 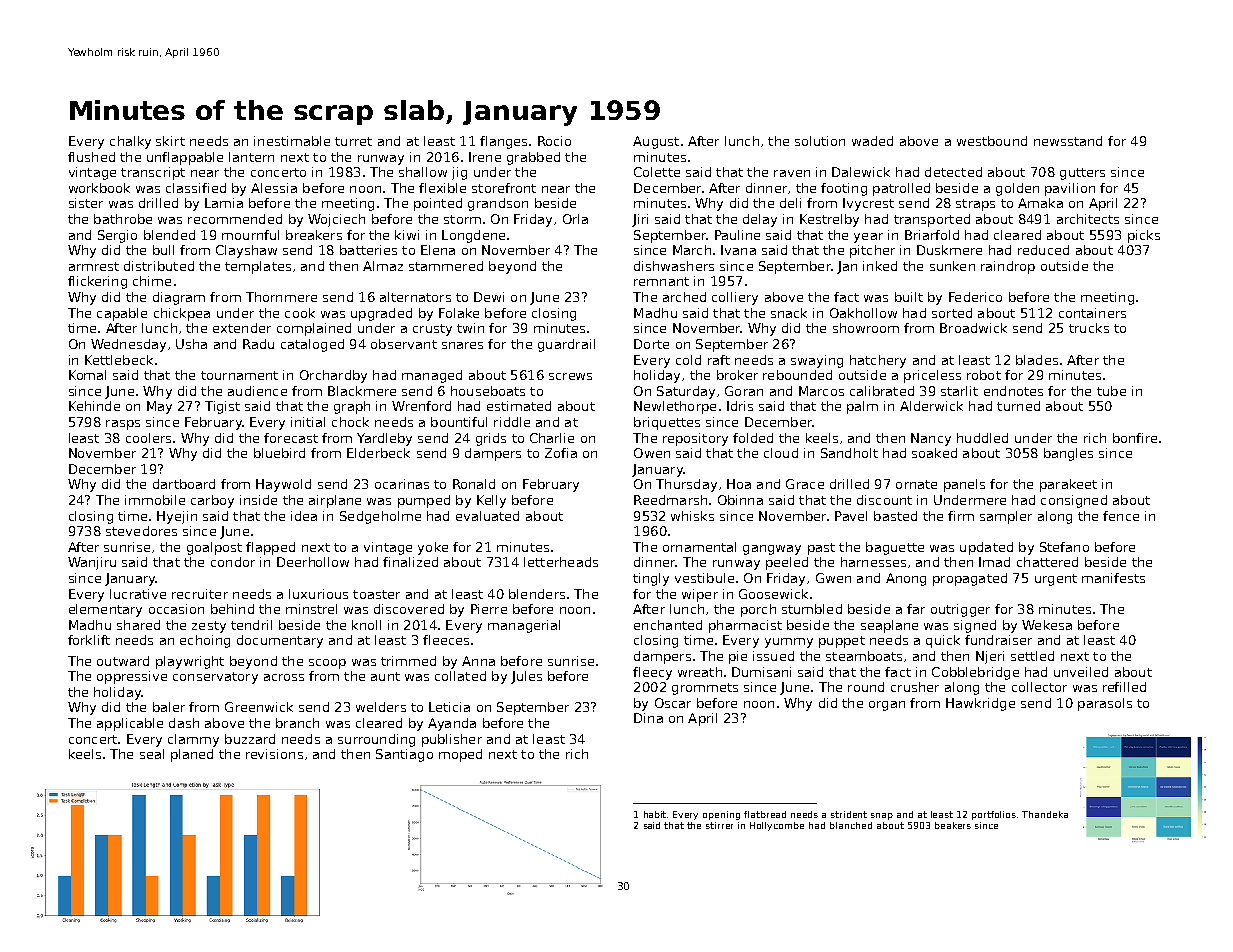 What do you see at coordinates (872, 141) in the document?
I see `waded` at bounding box center [872, 141].
